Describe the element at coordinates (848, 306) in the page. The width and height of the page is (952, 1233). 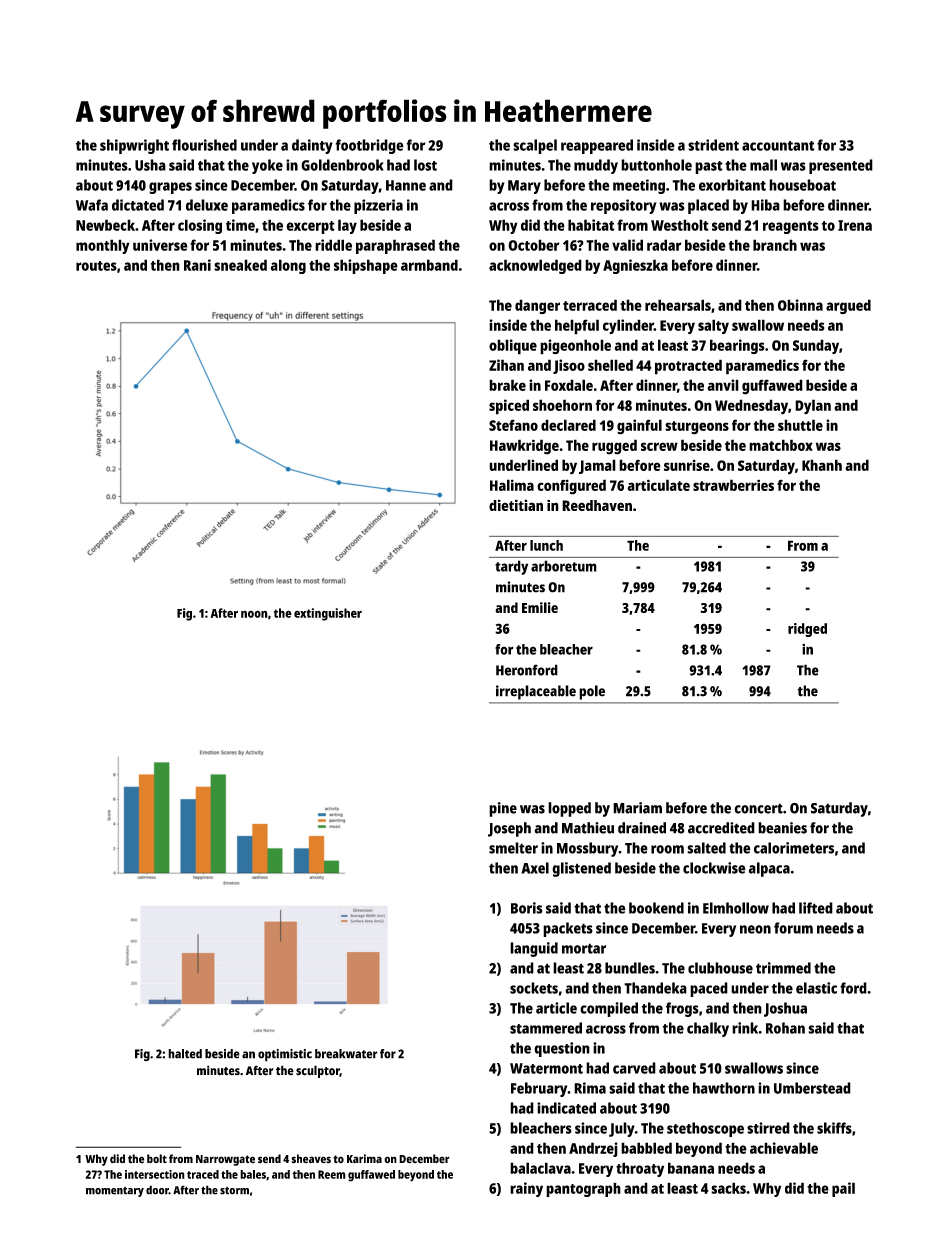
I see `argued` at that location.
